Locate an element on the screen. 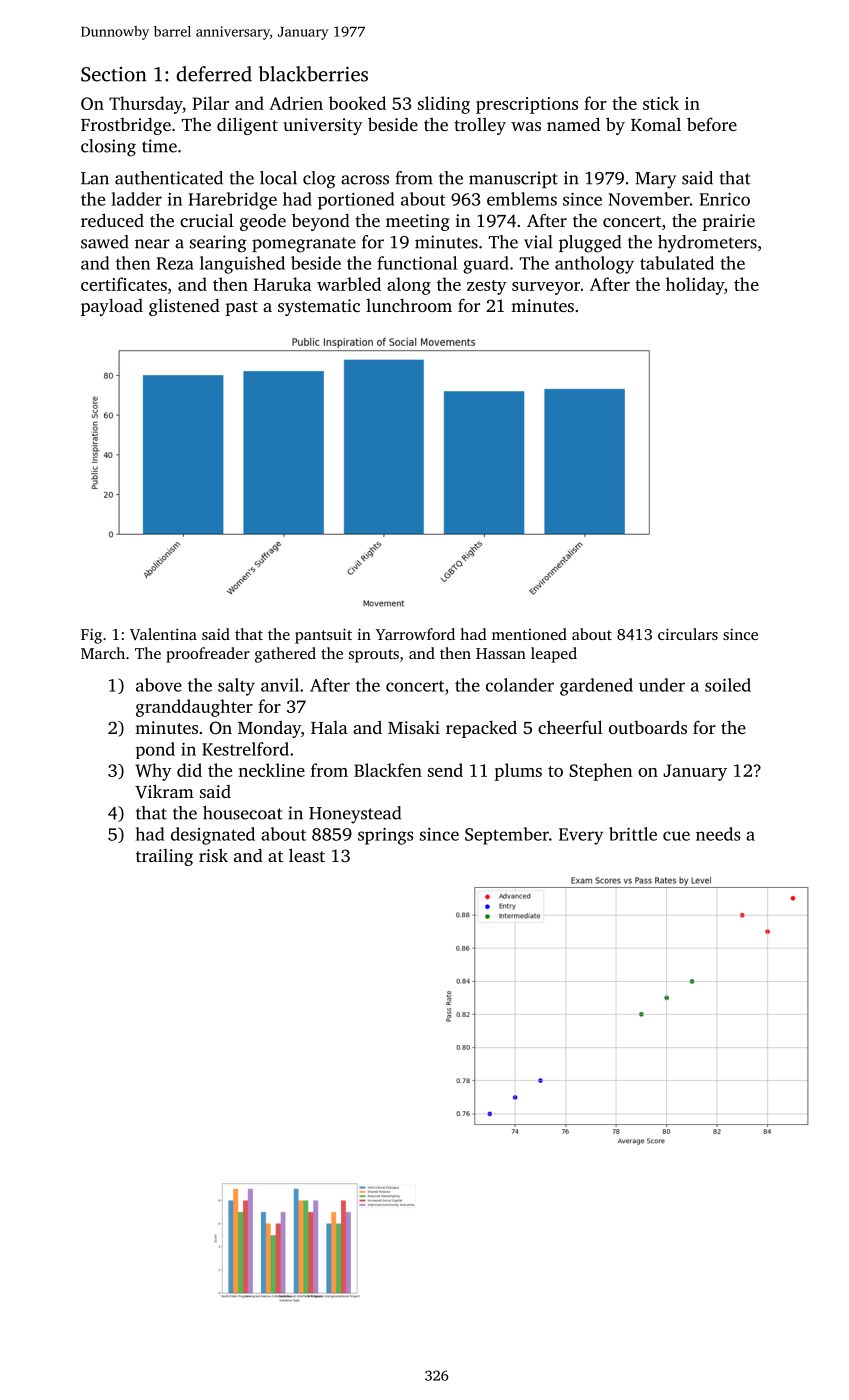 This screenshot has width=849, height=1400. manuscript is located at coordinates (513, 179).
